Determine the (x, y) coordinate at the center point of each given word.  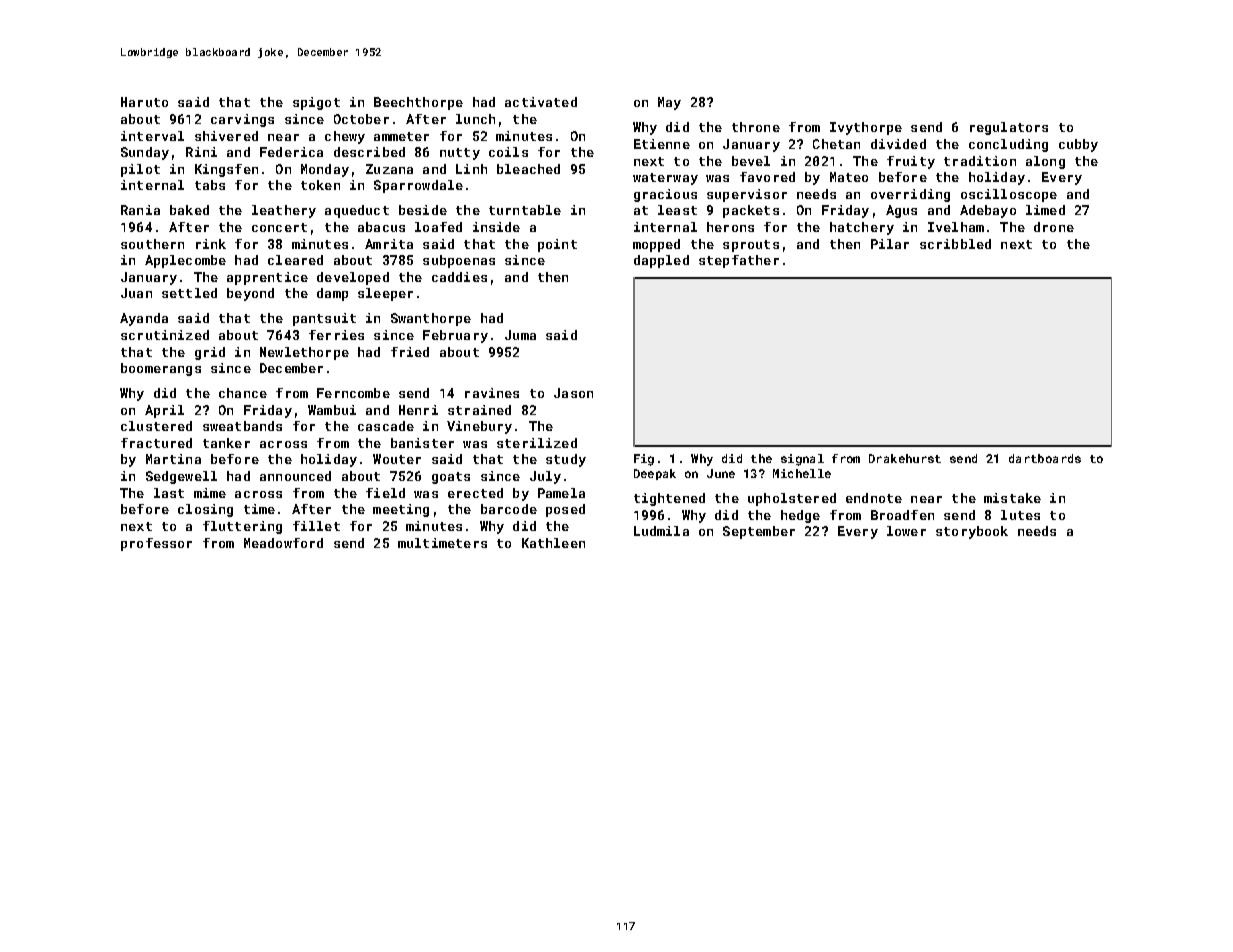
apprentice (267, 278)
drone (1054, 227)
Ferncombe (353, 393)
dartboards (1045, 458)
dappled (661, 261)
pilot (140, 170)
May (669, 103)
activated (541, 102)
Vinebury (479, 427)
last (169, 493)
